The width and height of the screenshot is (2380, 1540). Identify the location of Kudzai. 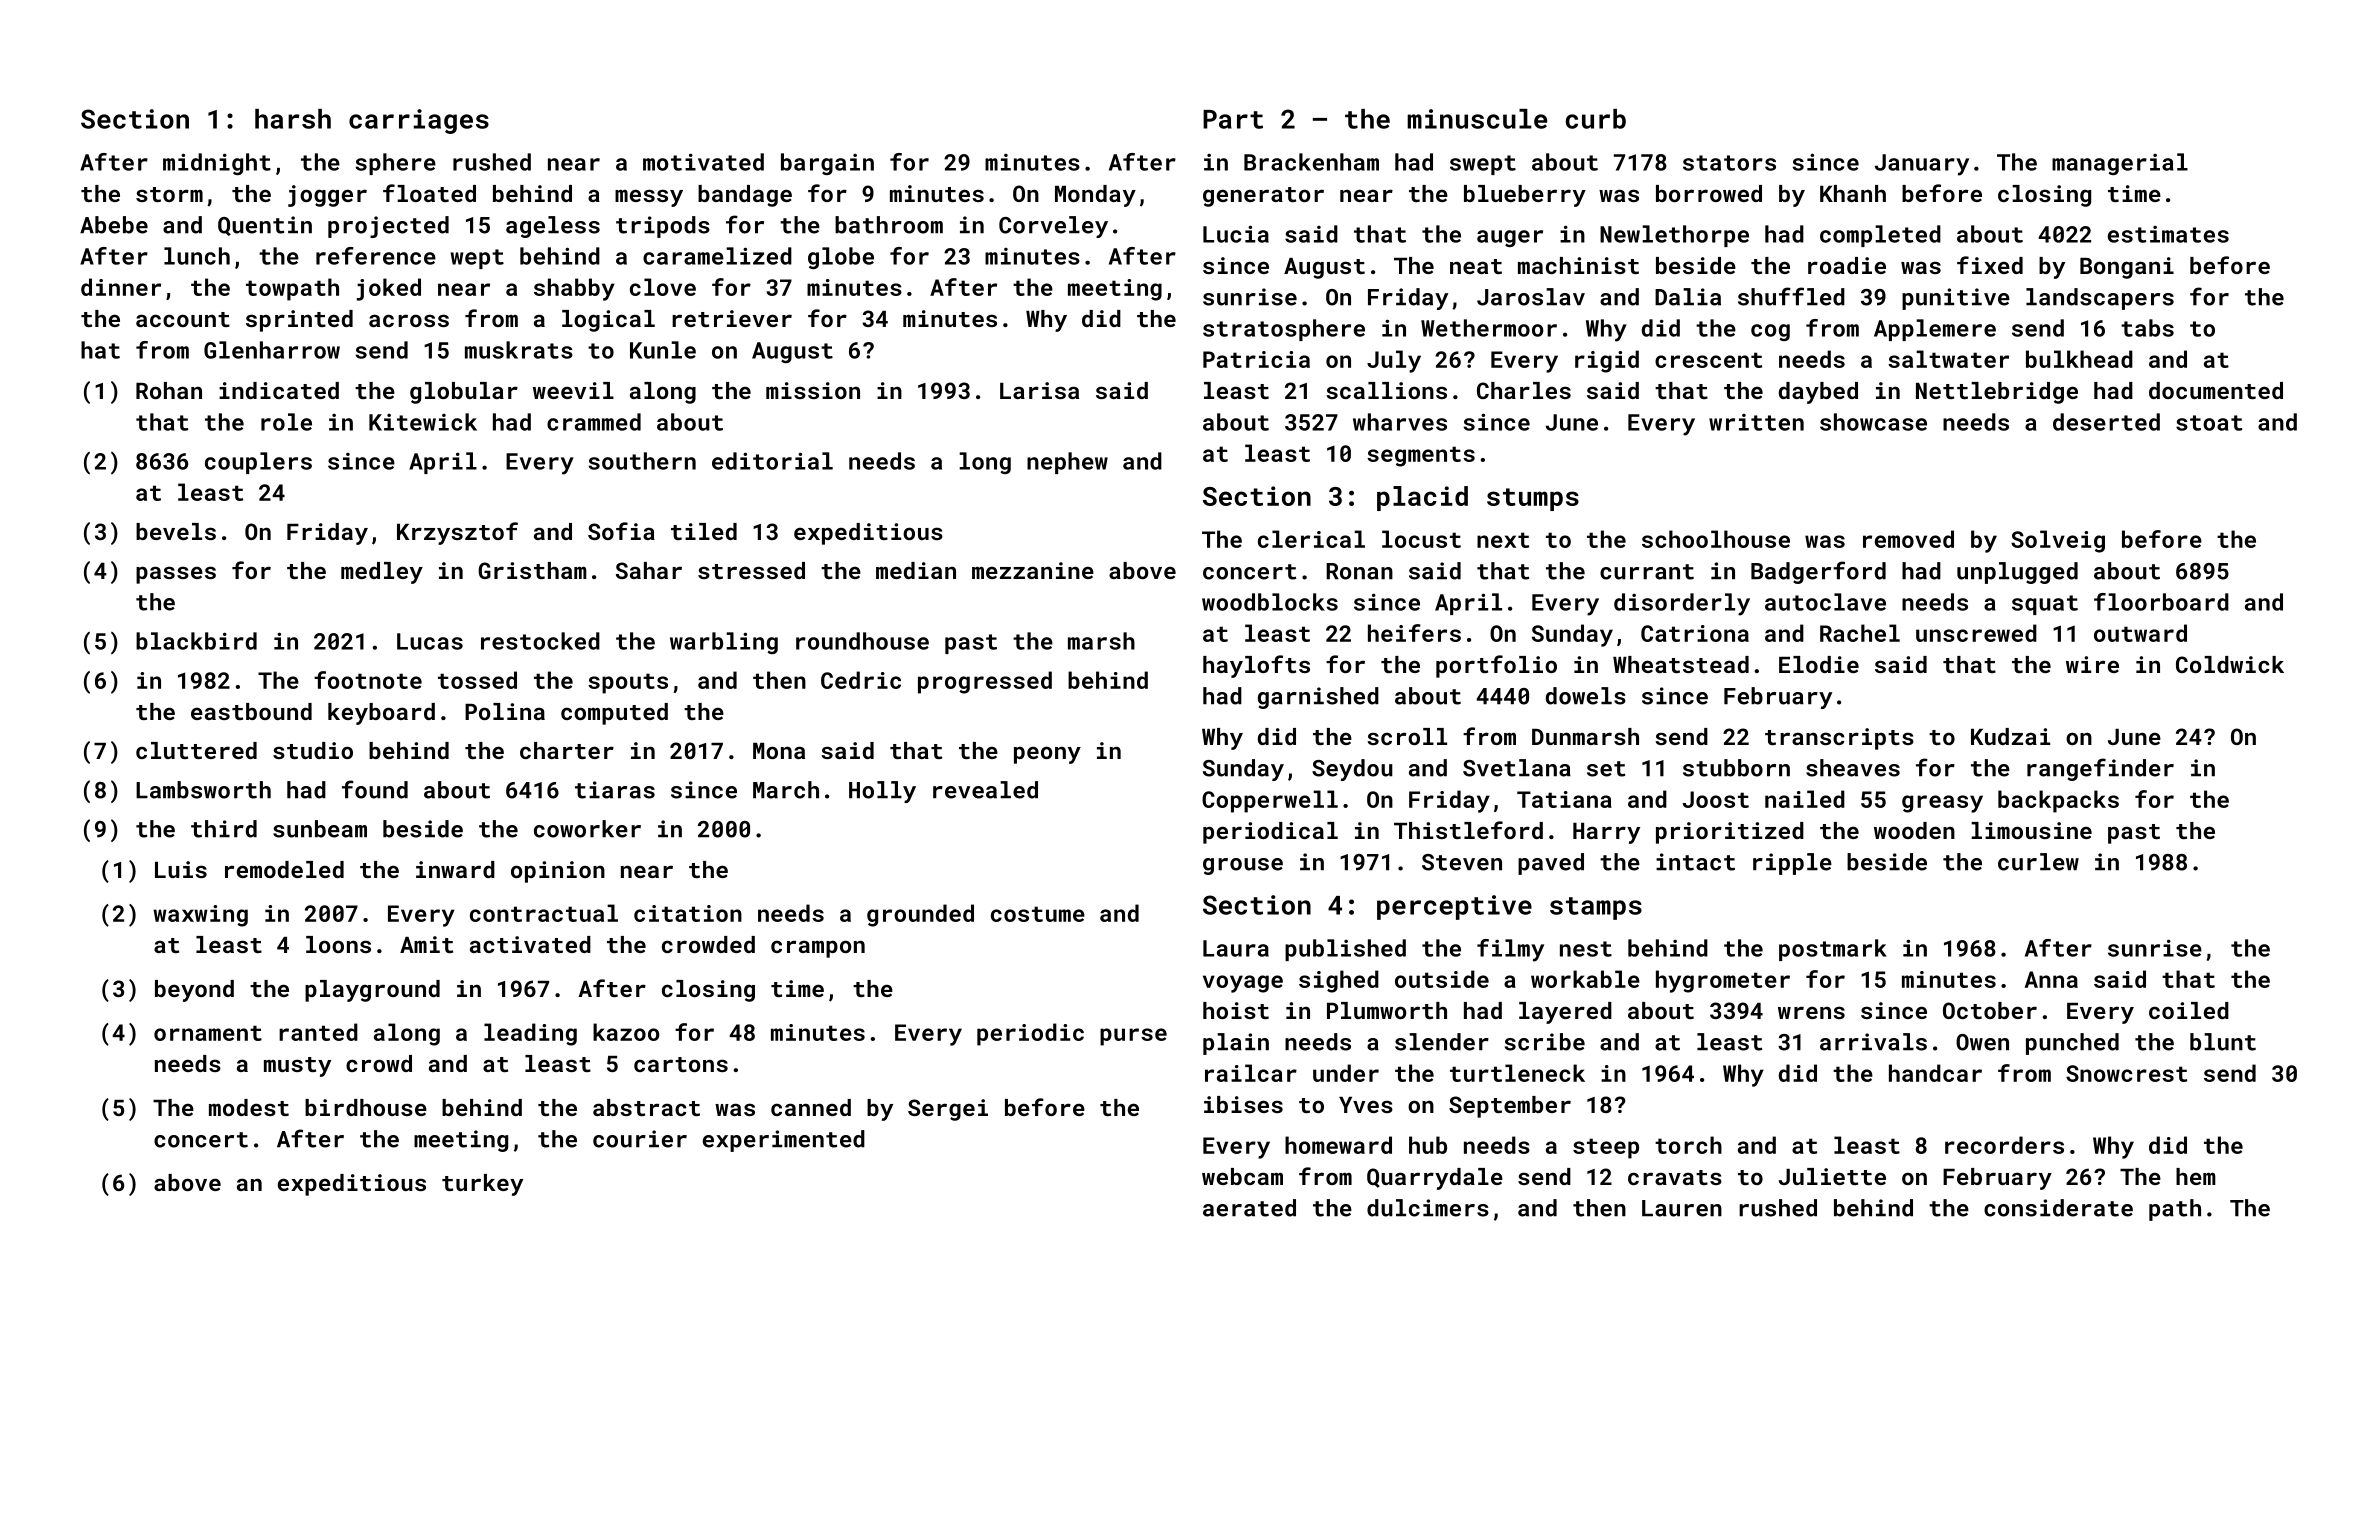
(2010, 736).
